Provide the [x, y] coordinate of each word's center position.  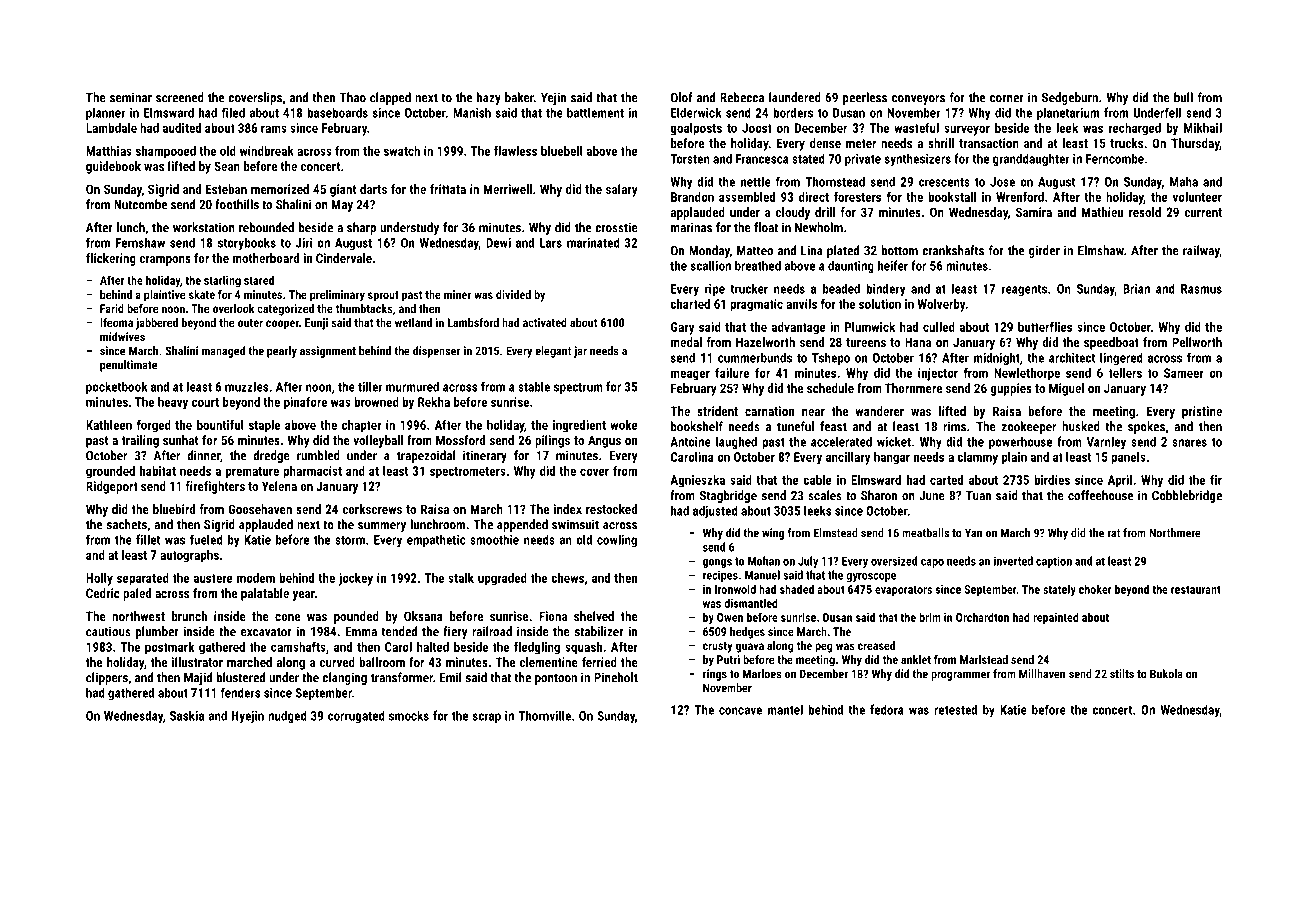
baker [519, 97]
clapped [390, 98]
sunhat [180, 440]
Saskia [187, 716]
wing [773, 534]
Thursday [1195, 144]
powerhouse [1020, 443]
